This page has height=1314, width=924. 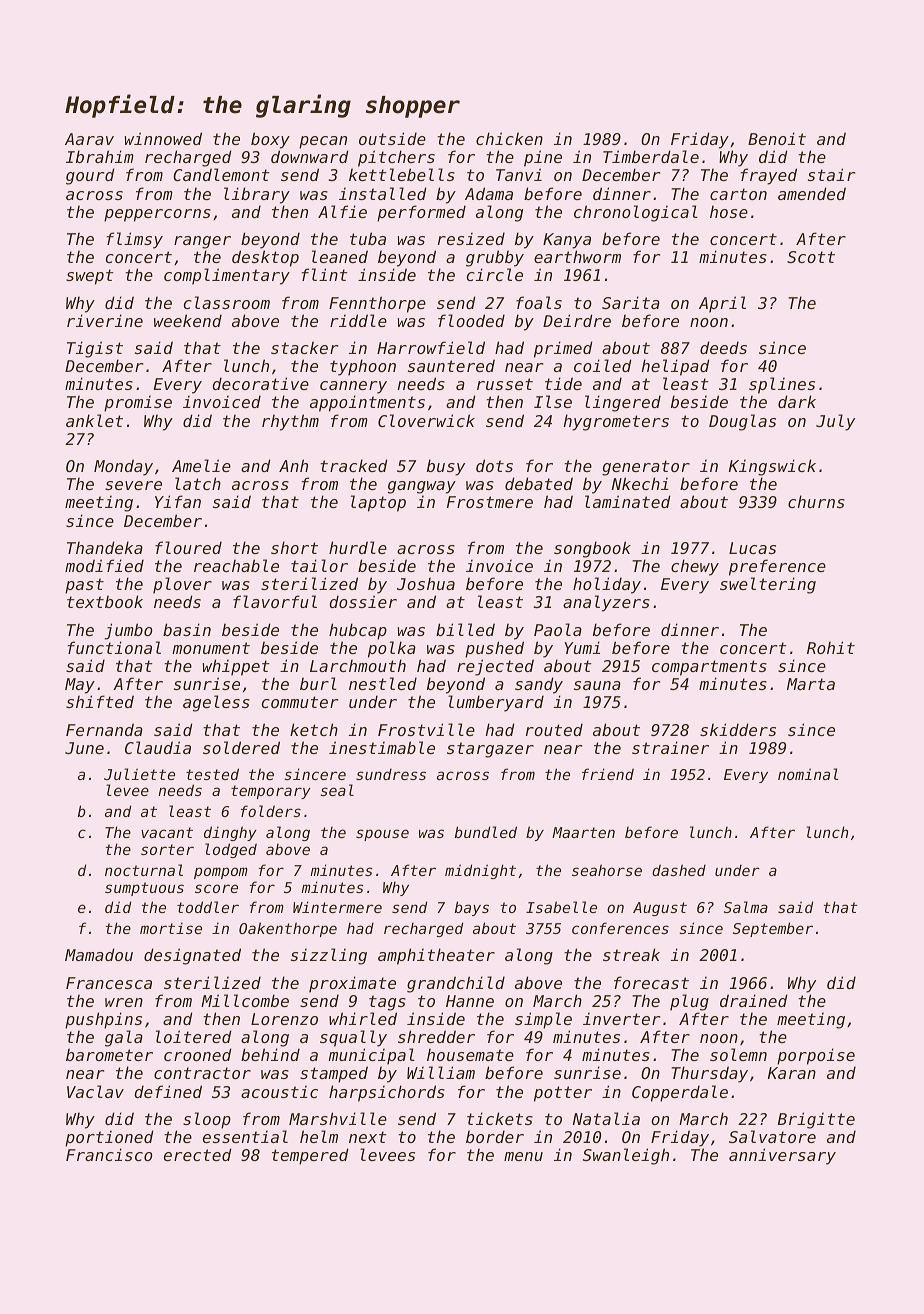 I want to click on peppercorns, so click(x=157, y=215).
